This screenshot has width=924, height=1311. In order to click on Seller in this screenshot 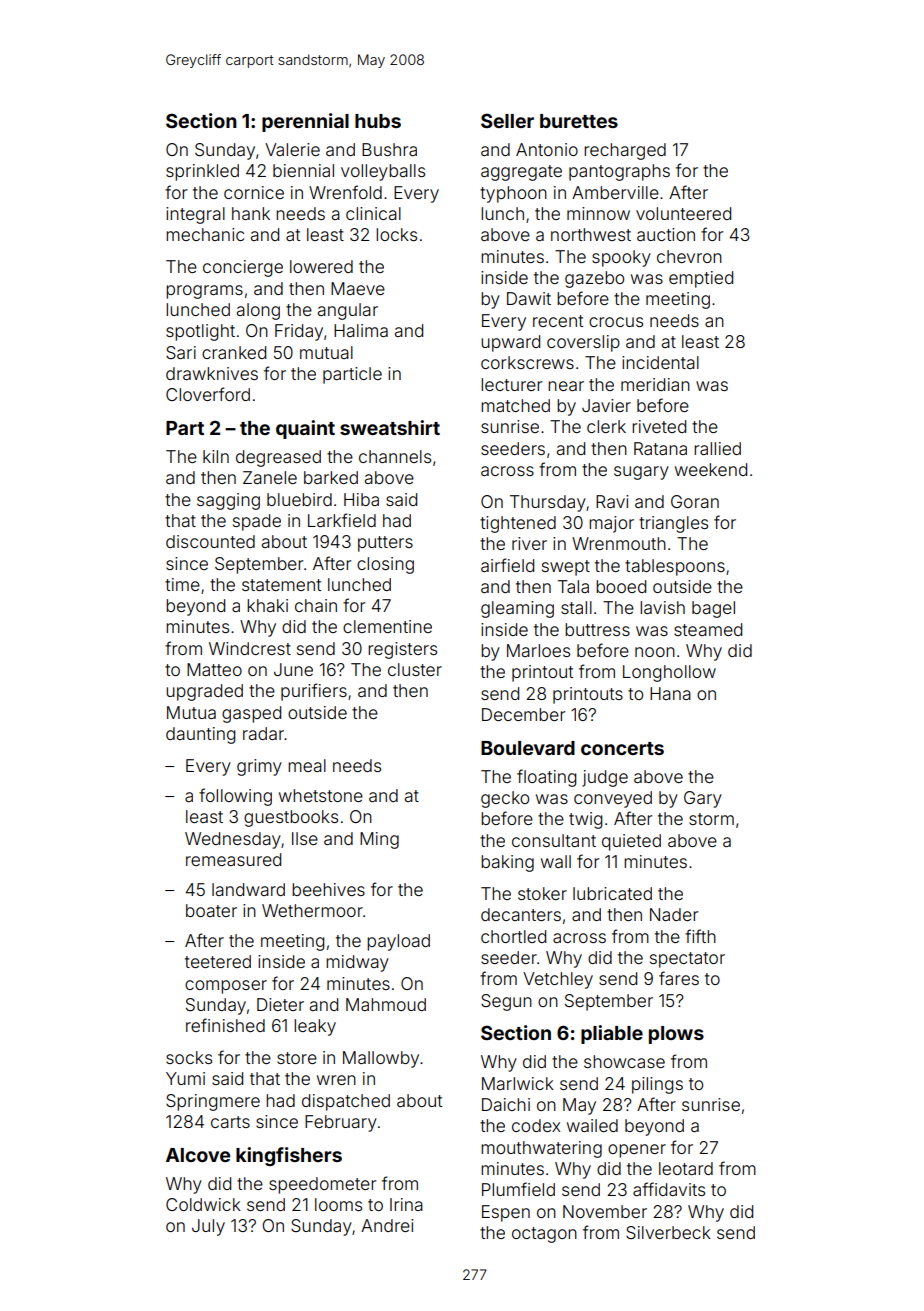, I will do `click(507, 120)`.
